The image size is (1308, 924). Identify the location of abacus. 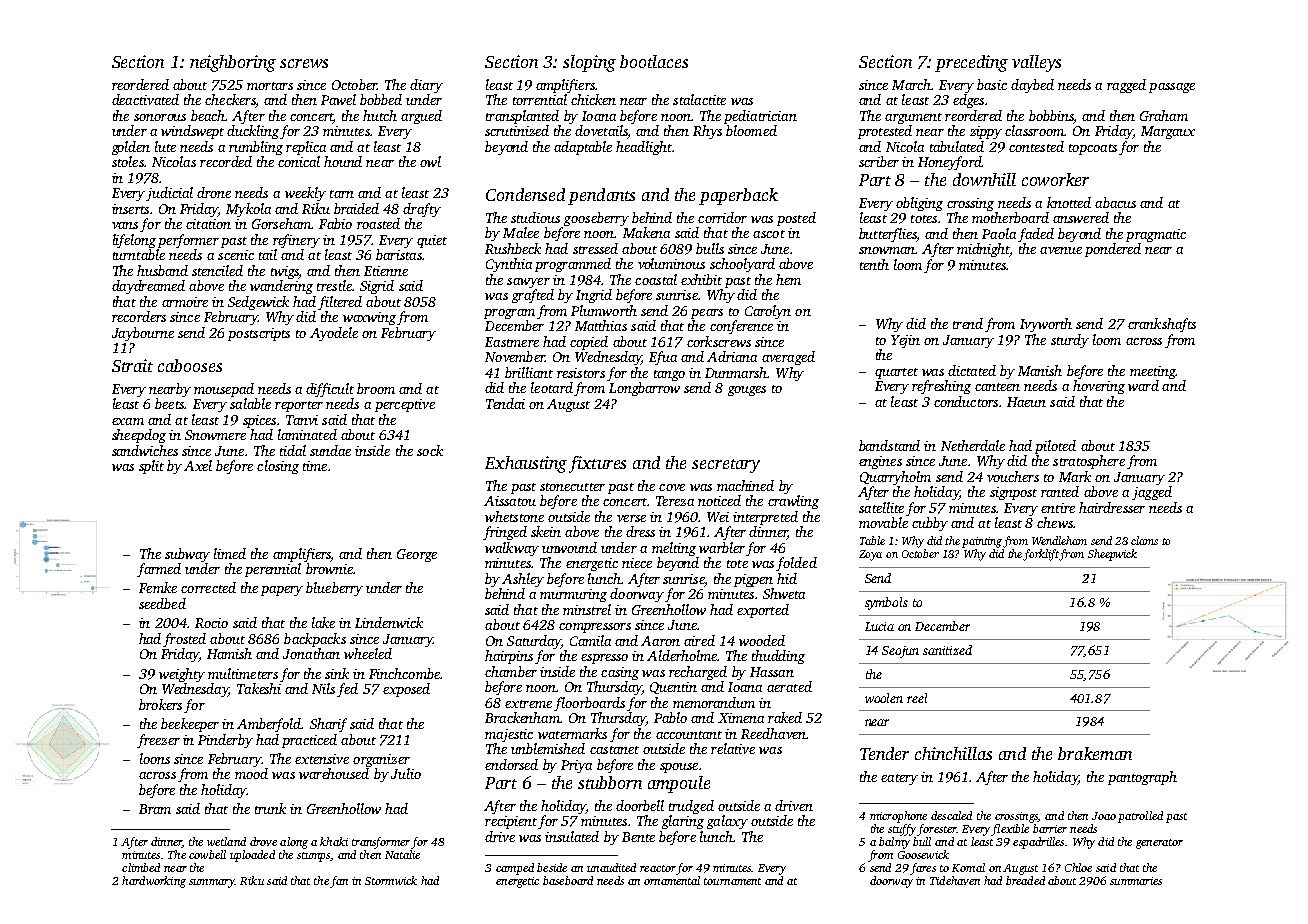
(1115, 202).
